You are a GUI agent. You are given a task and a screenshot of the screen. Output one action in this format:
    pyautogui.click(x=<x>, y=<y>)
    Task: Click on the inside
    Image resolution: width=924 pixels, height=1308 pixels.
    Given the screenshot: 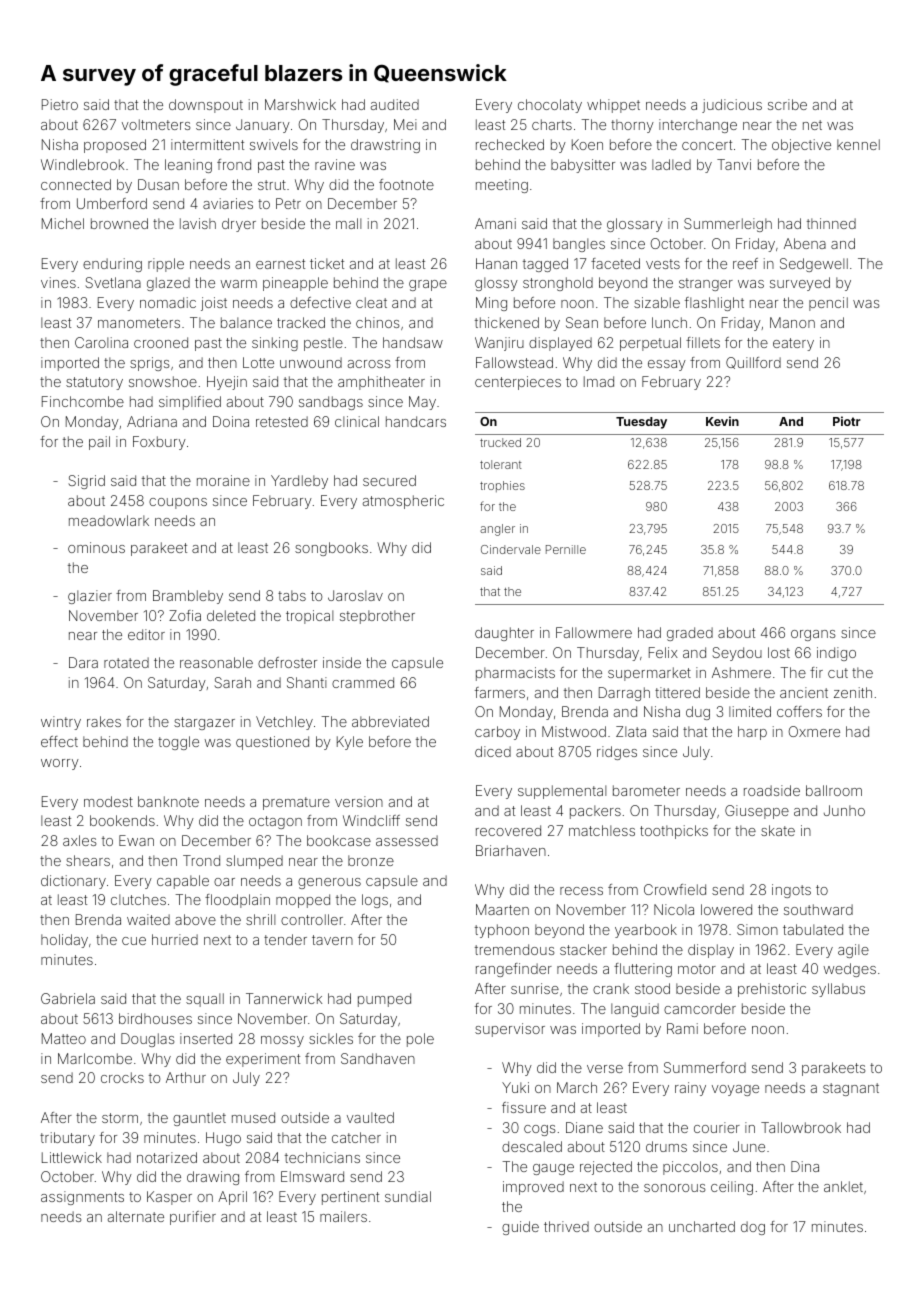 What is the action you would take?
    pyautogui.click(x=342, y=662)
